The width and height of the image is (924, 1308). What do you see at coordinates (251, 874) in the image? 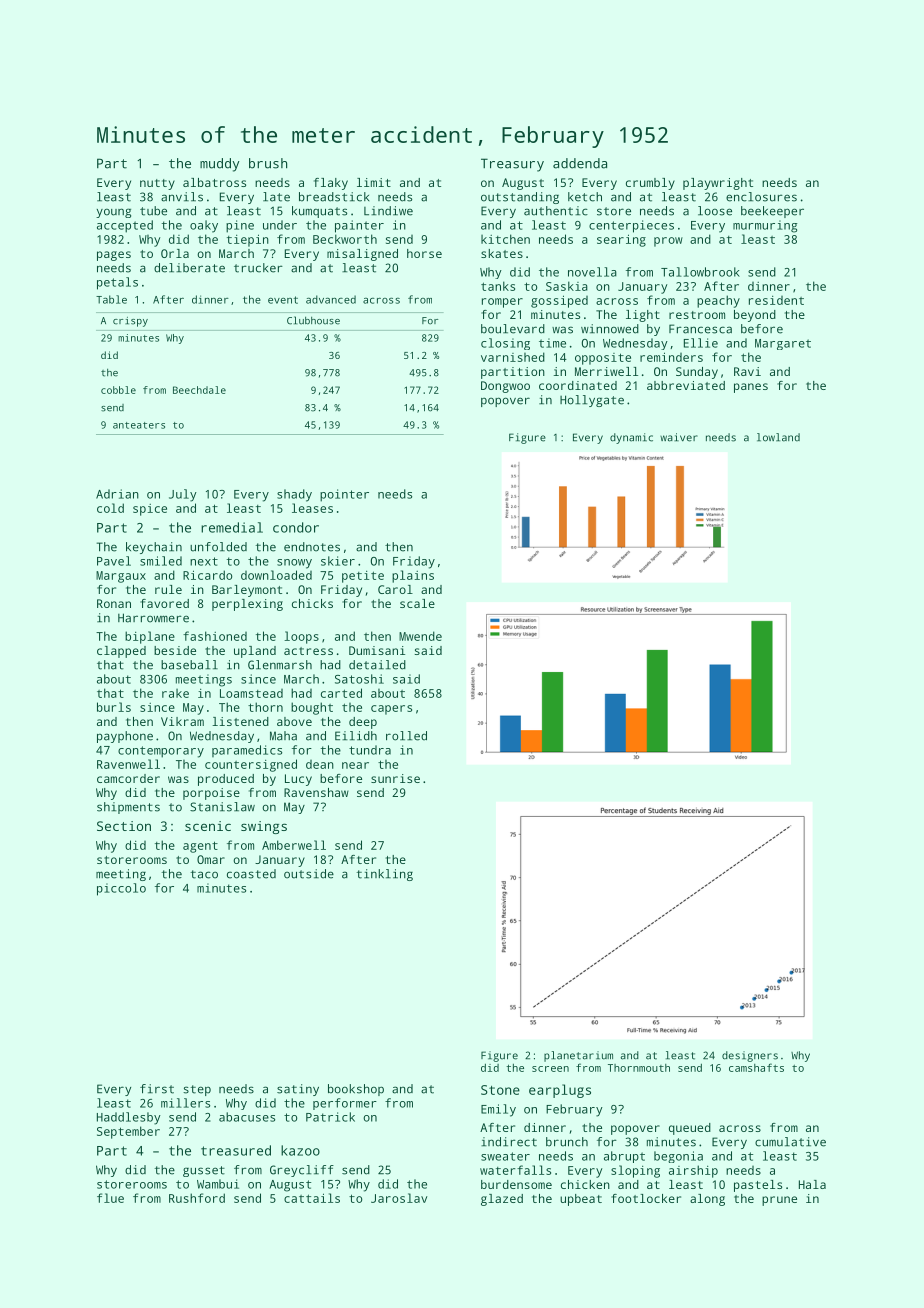
I see `coasted` at bounding box center [251, 874].
